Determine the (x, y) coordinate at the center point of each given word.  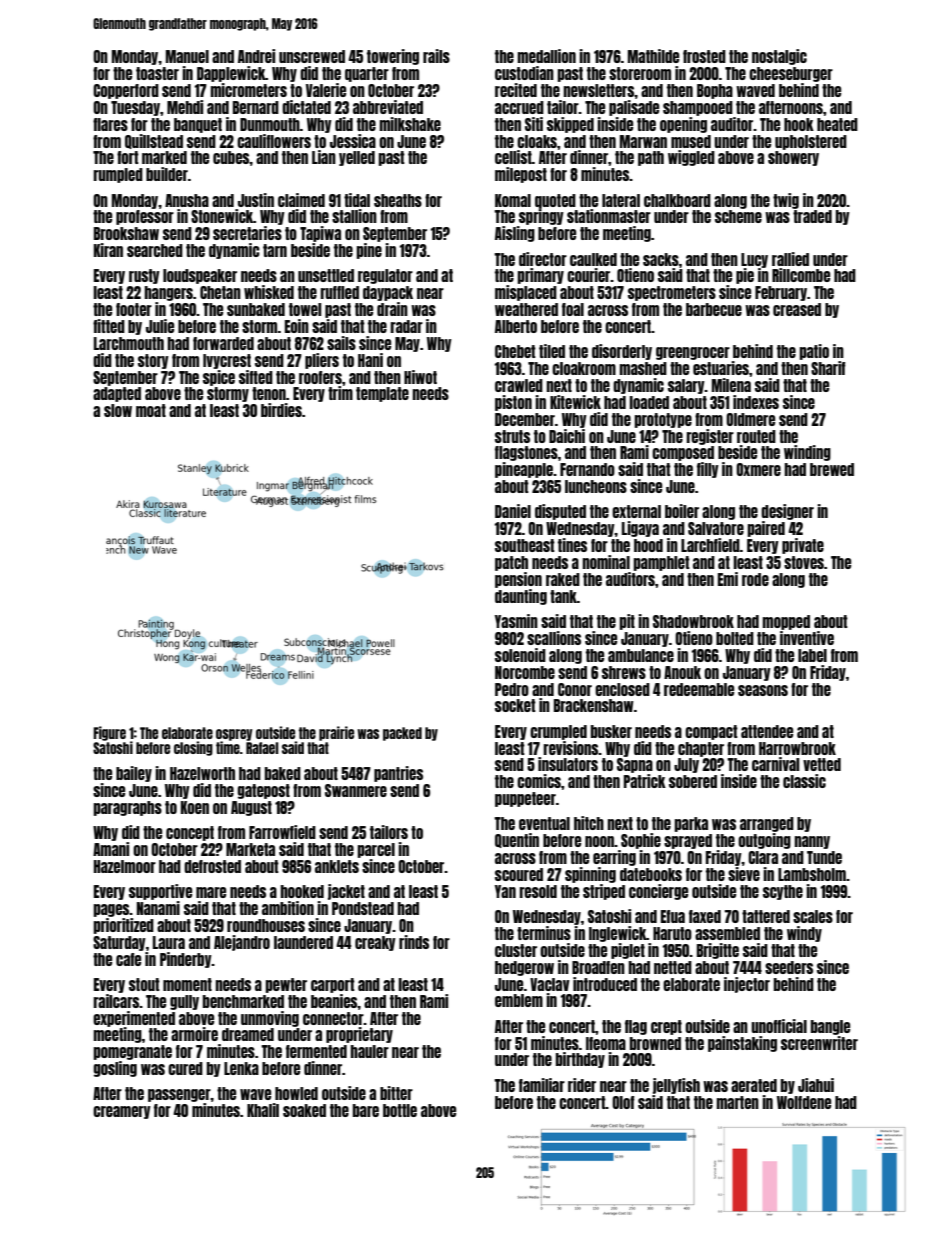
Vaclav (550, 984)
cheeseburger (791, 74)
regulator (385, 276)
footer (134, 309)
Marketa (250, 849)
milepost (521, 175)
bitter (396, 1093)
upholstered (811, 142)
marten (737, 1102)
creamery (122, 1112)
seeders (789, 967)
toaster (157, 73)
